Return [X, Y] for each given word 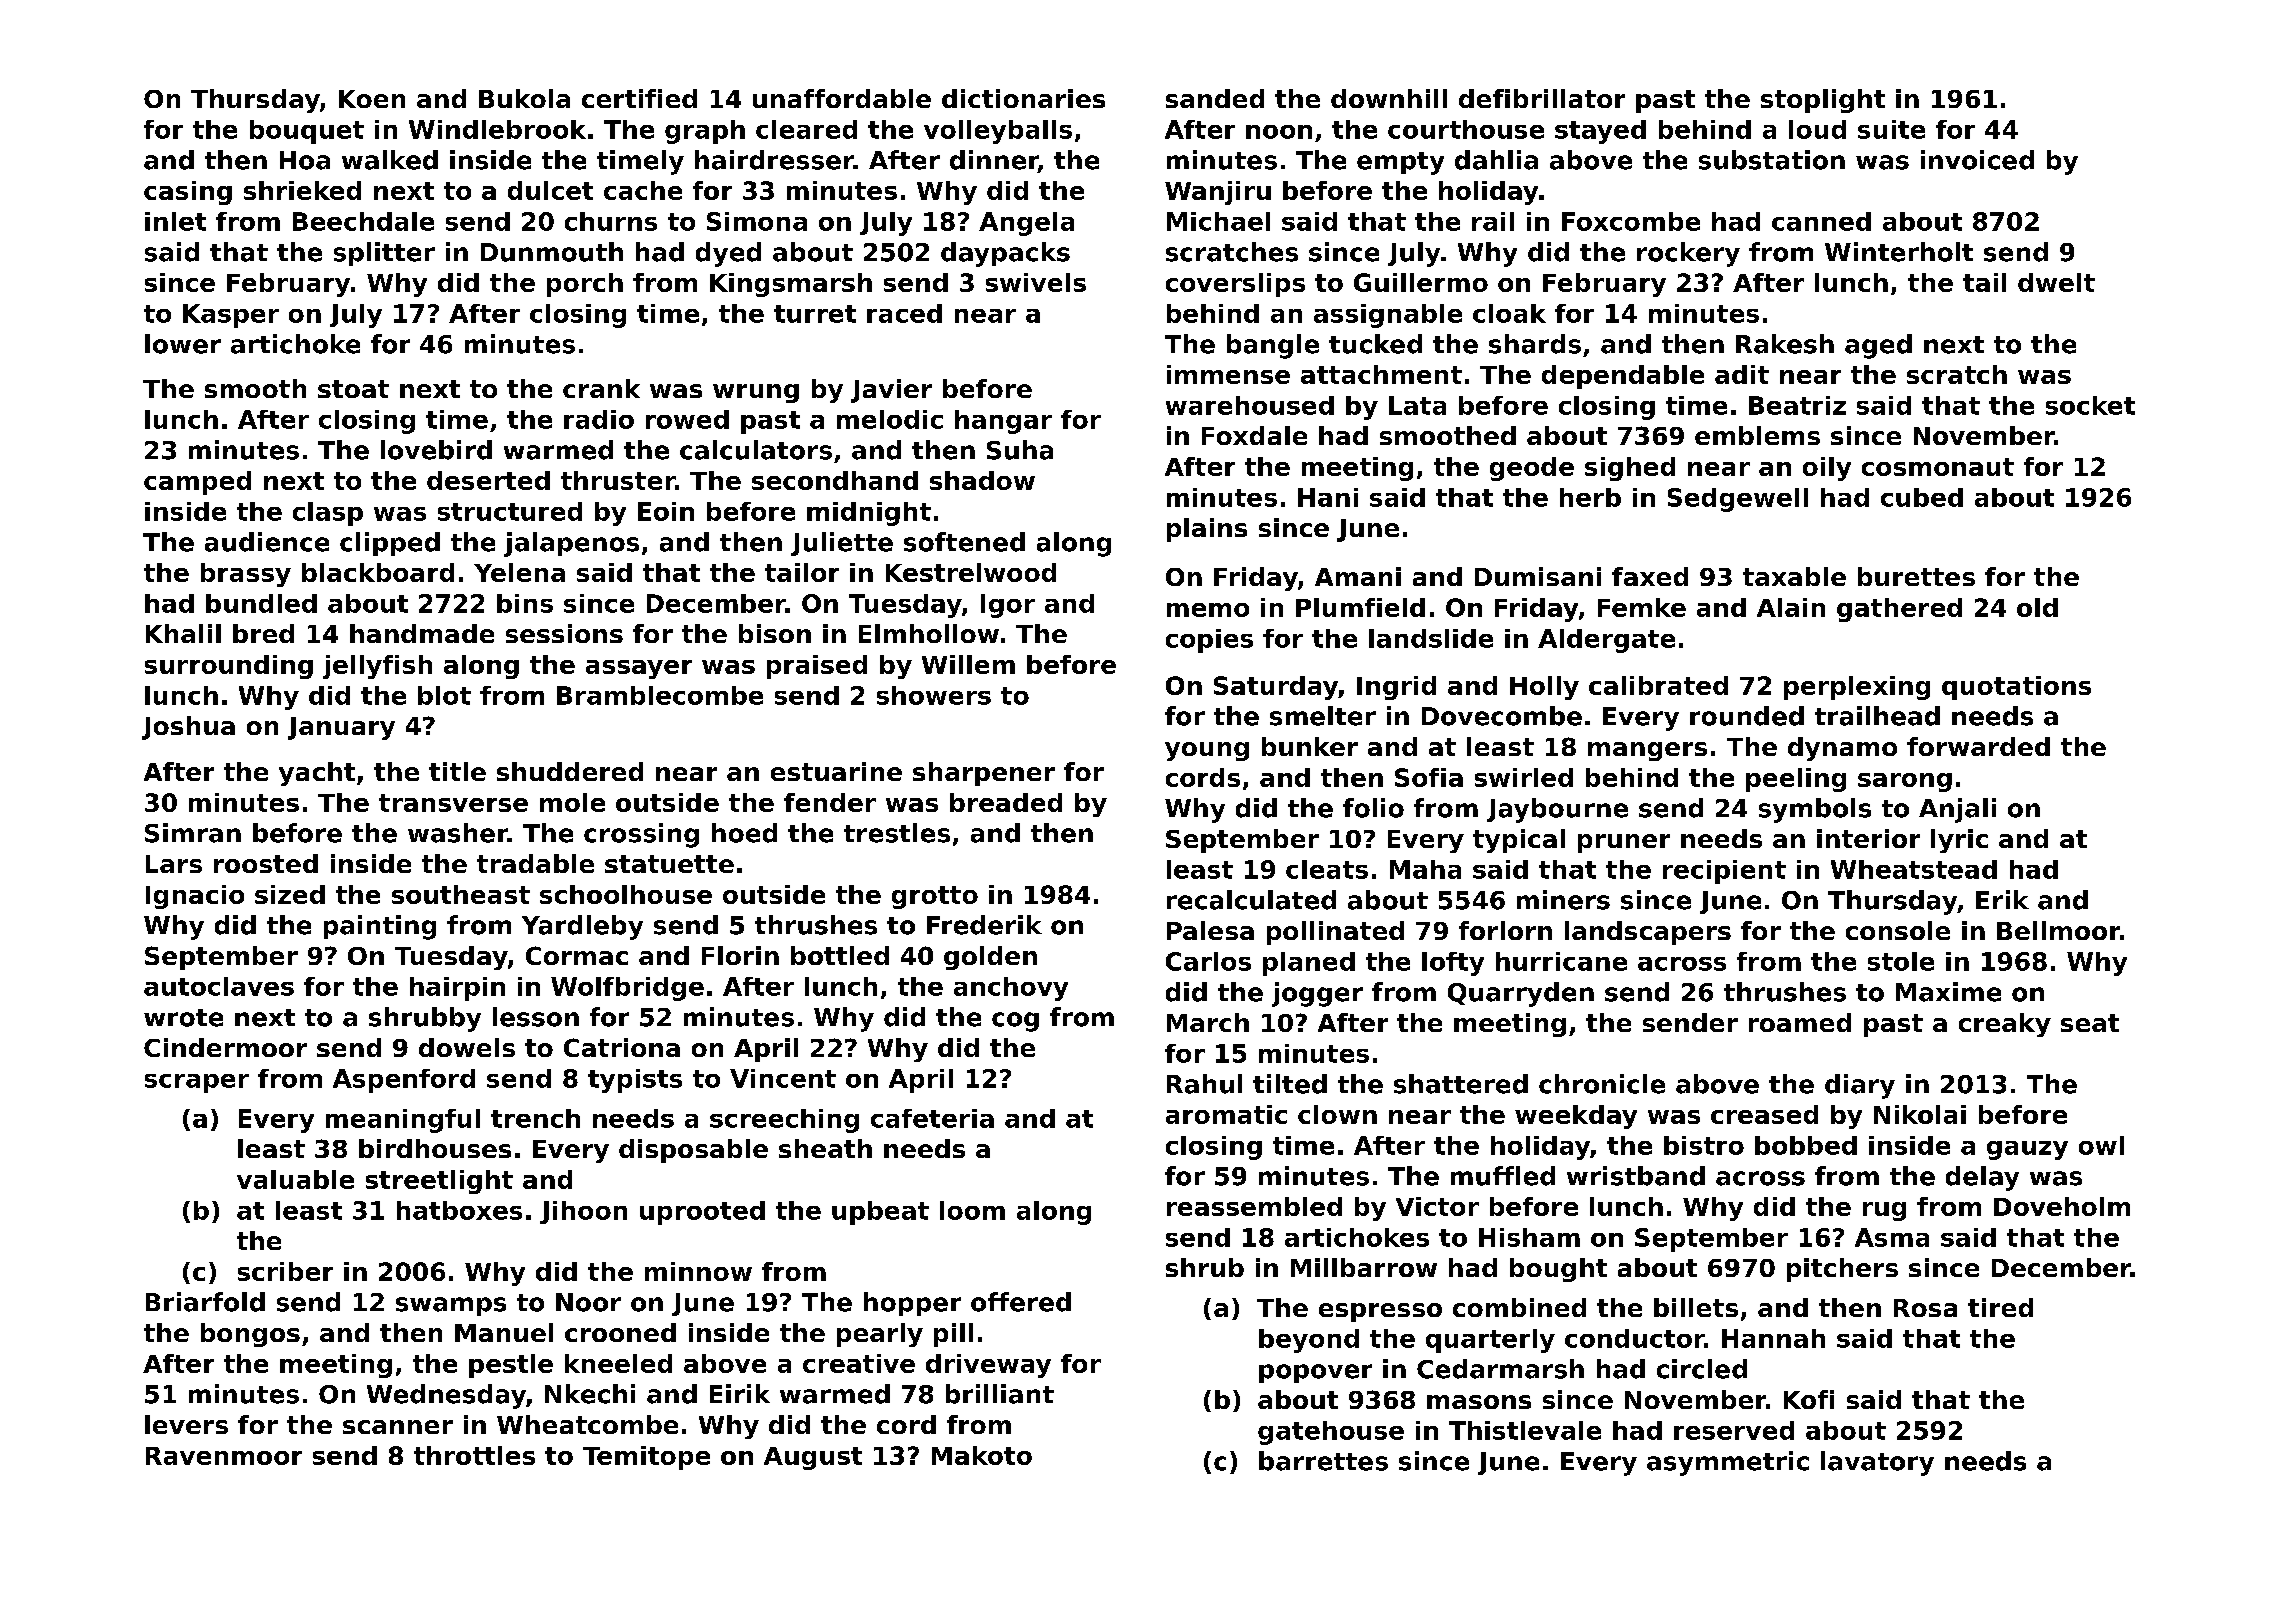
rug [1884, 1211]
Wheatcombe [587, 1424]
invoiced [1977, 160]
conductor [1635, 1338]
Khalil [183, 633]
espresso [1380, 1312]
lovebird [436, 450]
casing [188, 193]
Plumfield [1360, 607]
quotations [2016, 688]
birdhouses [435, 1148]
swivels [1036, 282]
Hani [1328, 497]
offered [1021, 1302]
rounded [1747, 716]
